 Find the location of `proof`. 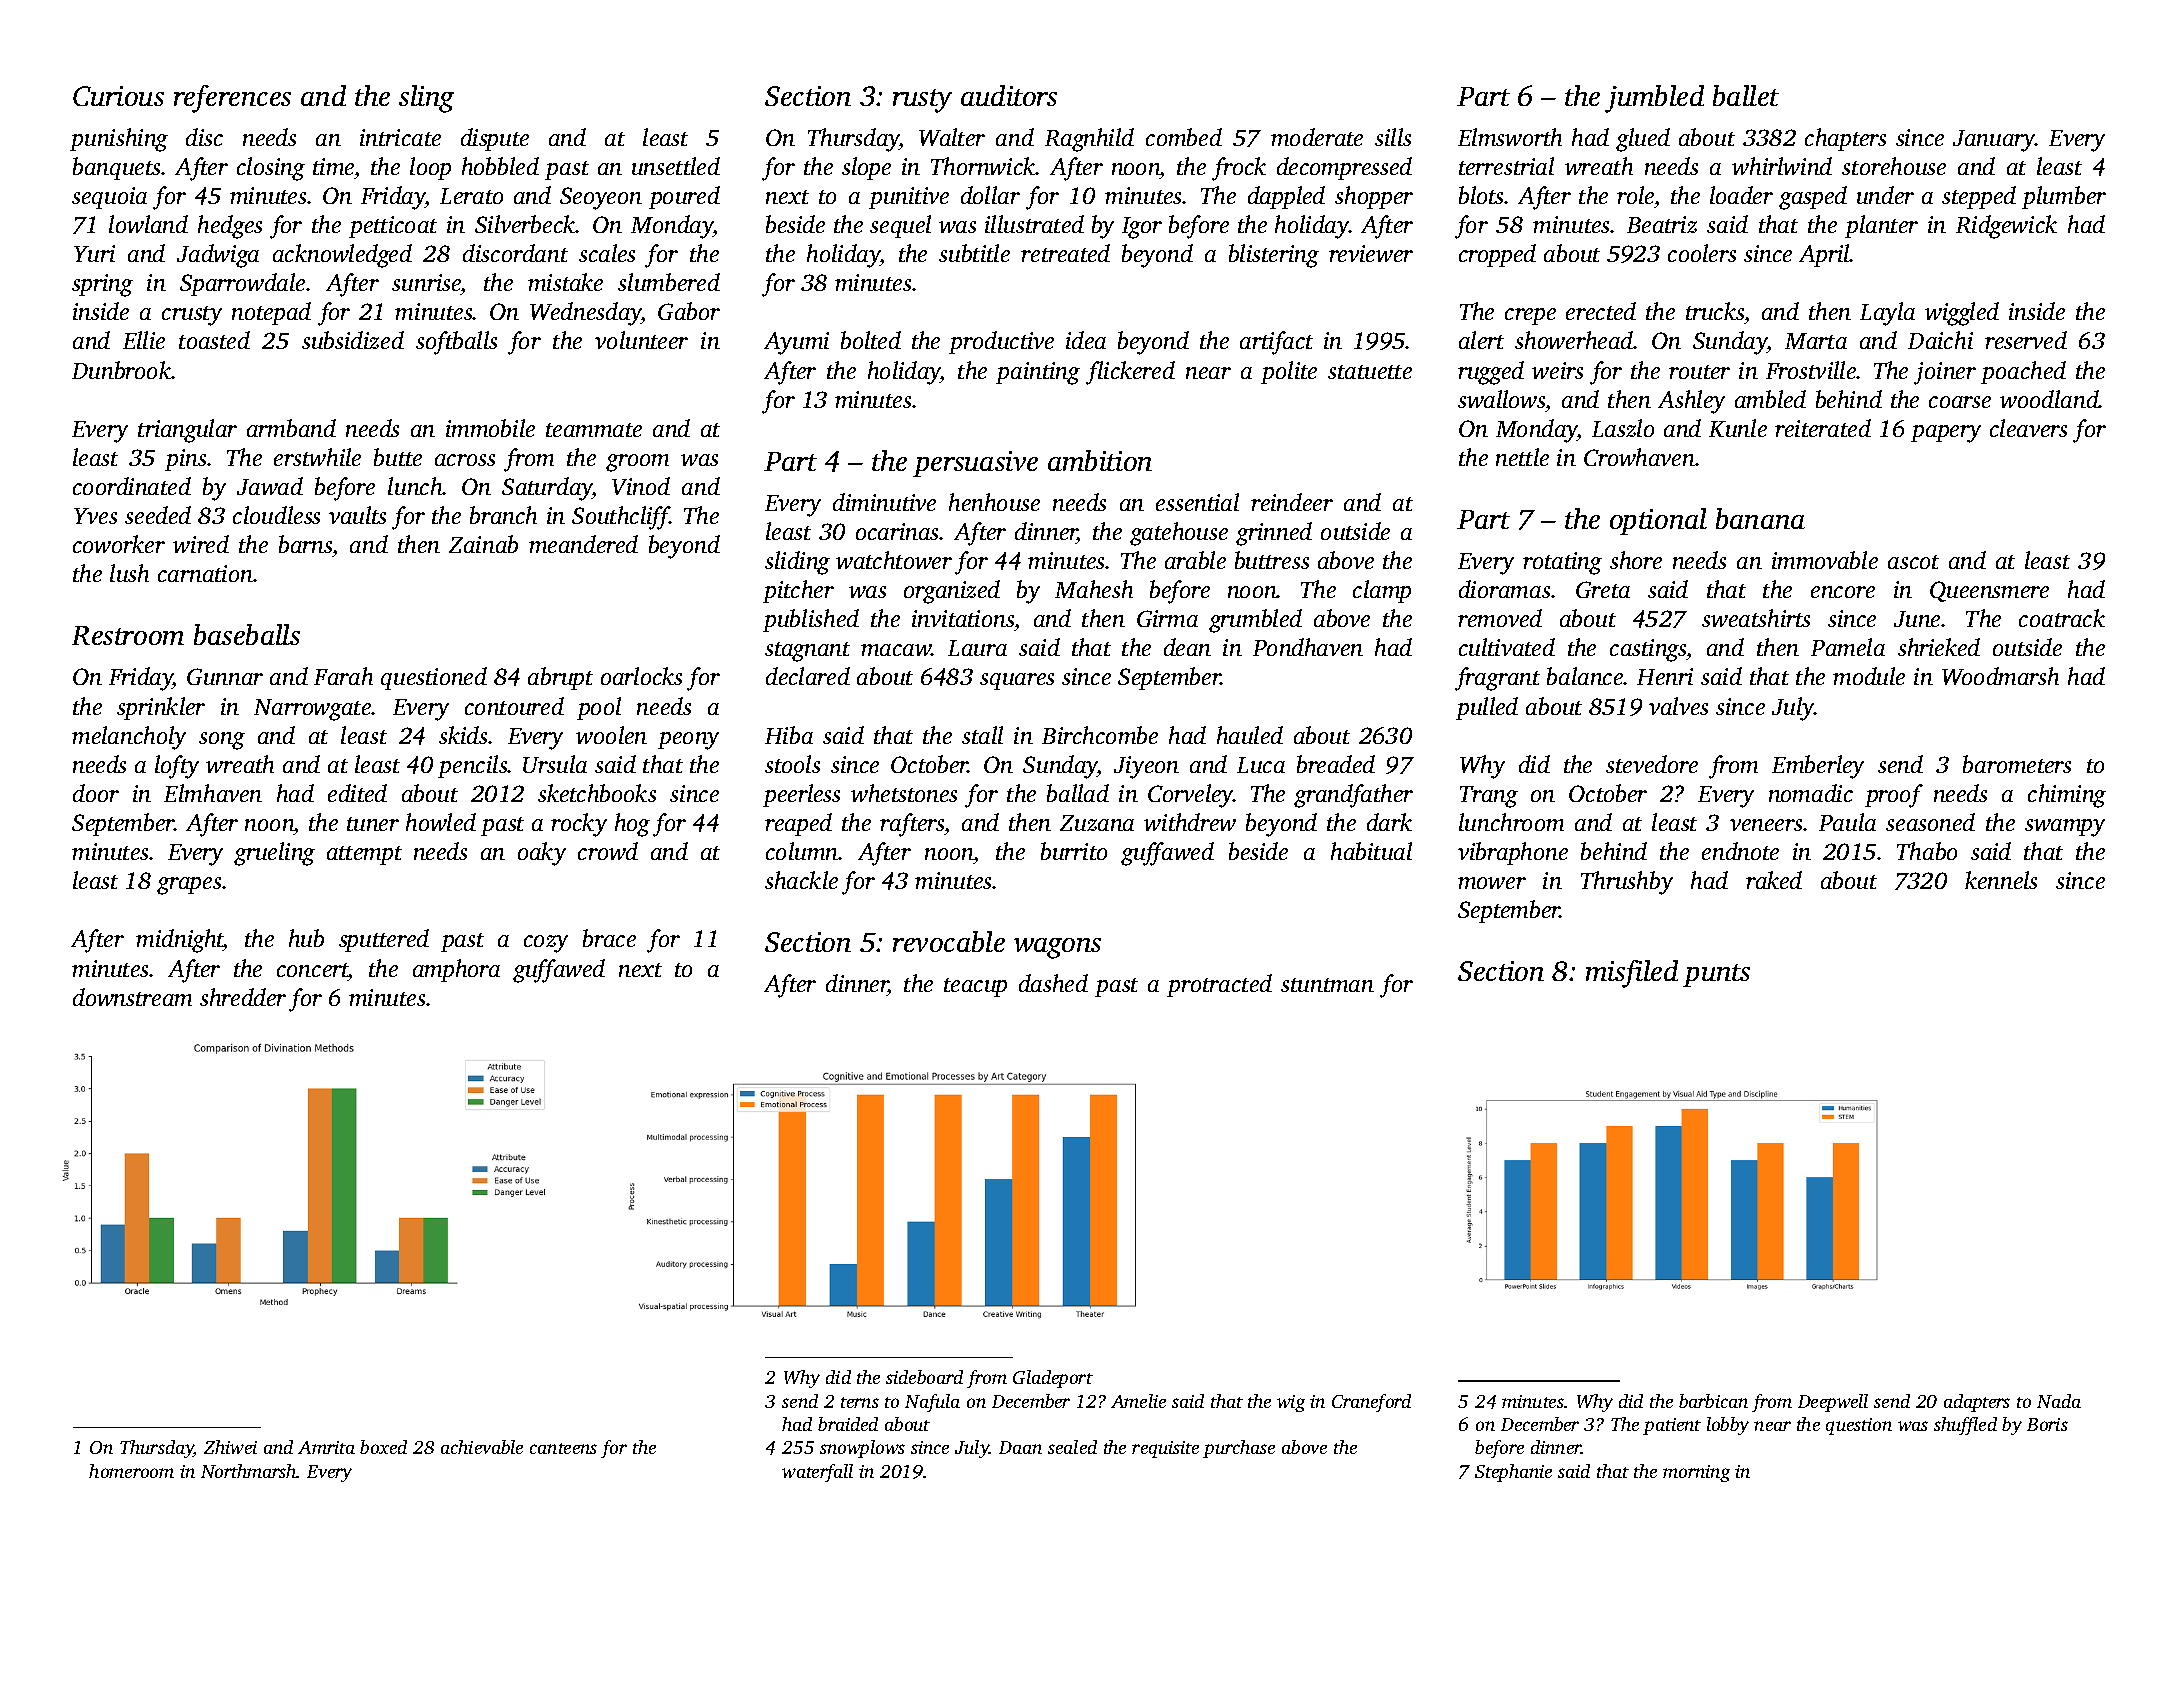

proof is located at coordinates (1894, 796).
